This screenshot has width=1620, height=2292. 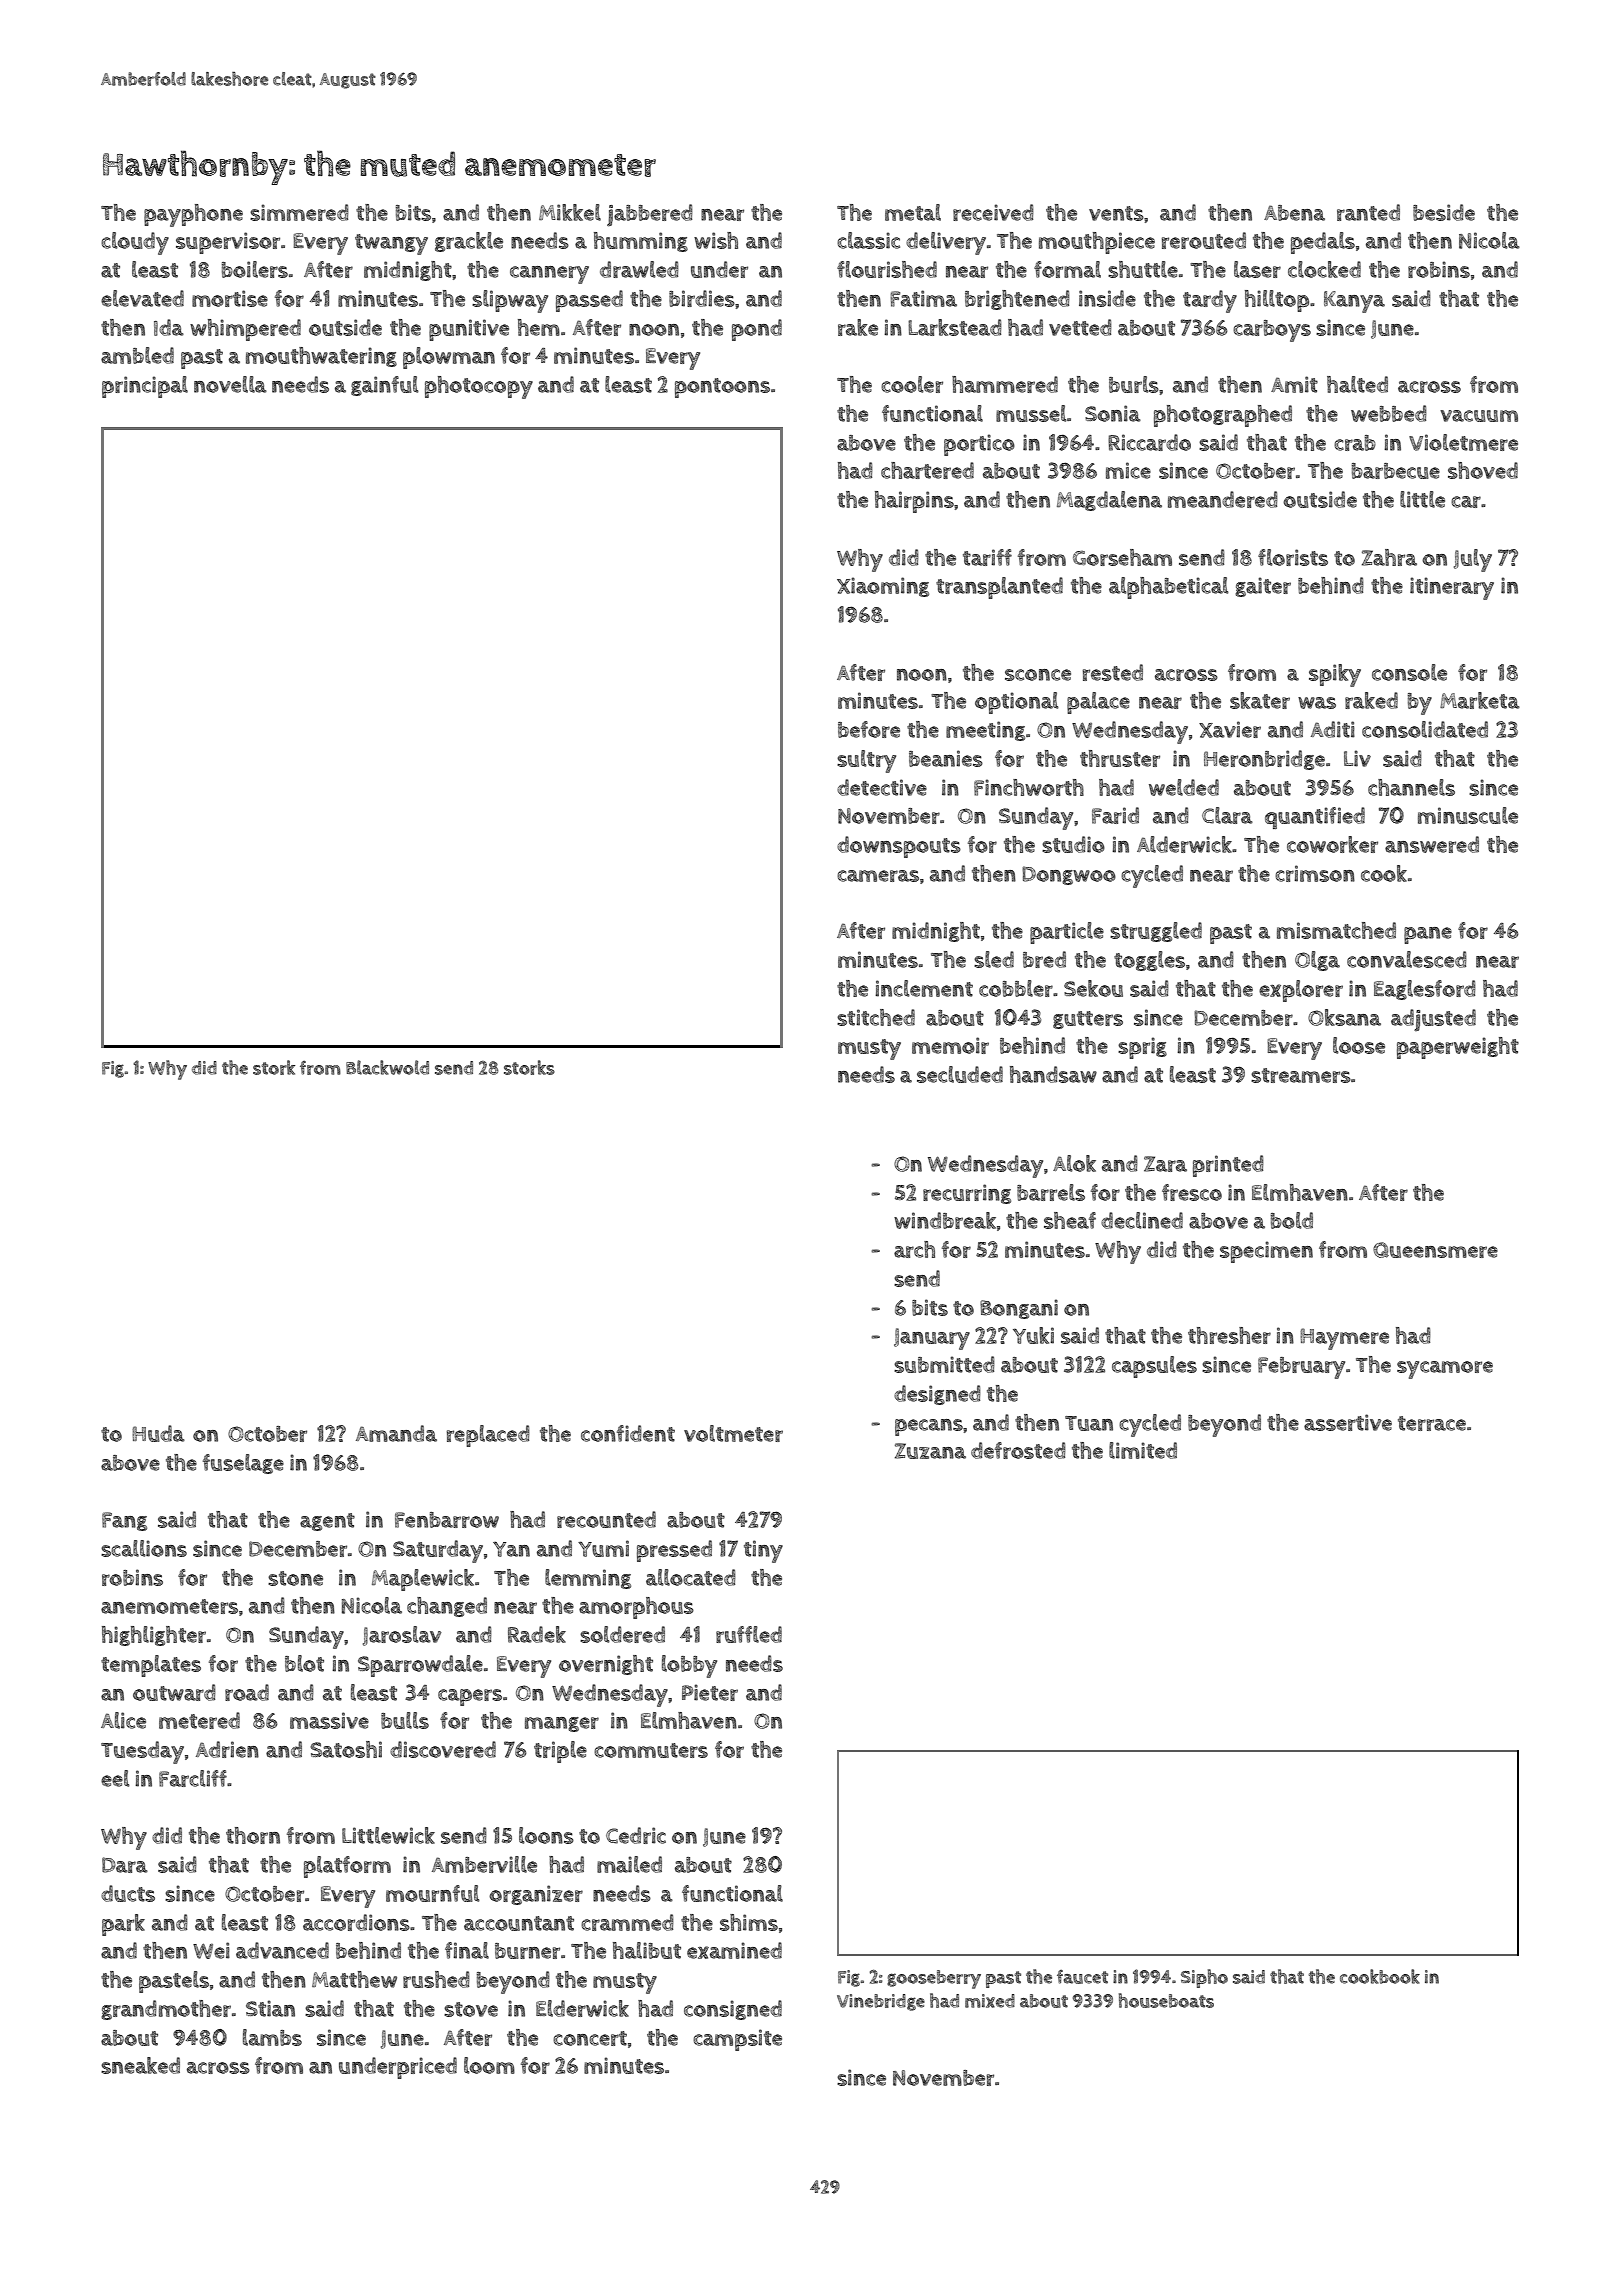 I want to click on tariff, so click(x=987, y=557).
